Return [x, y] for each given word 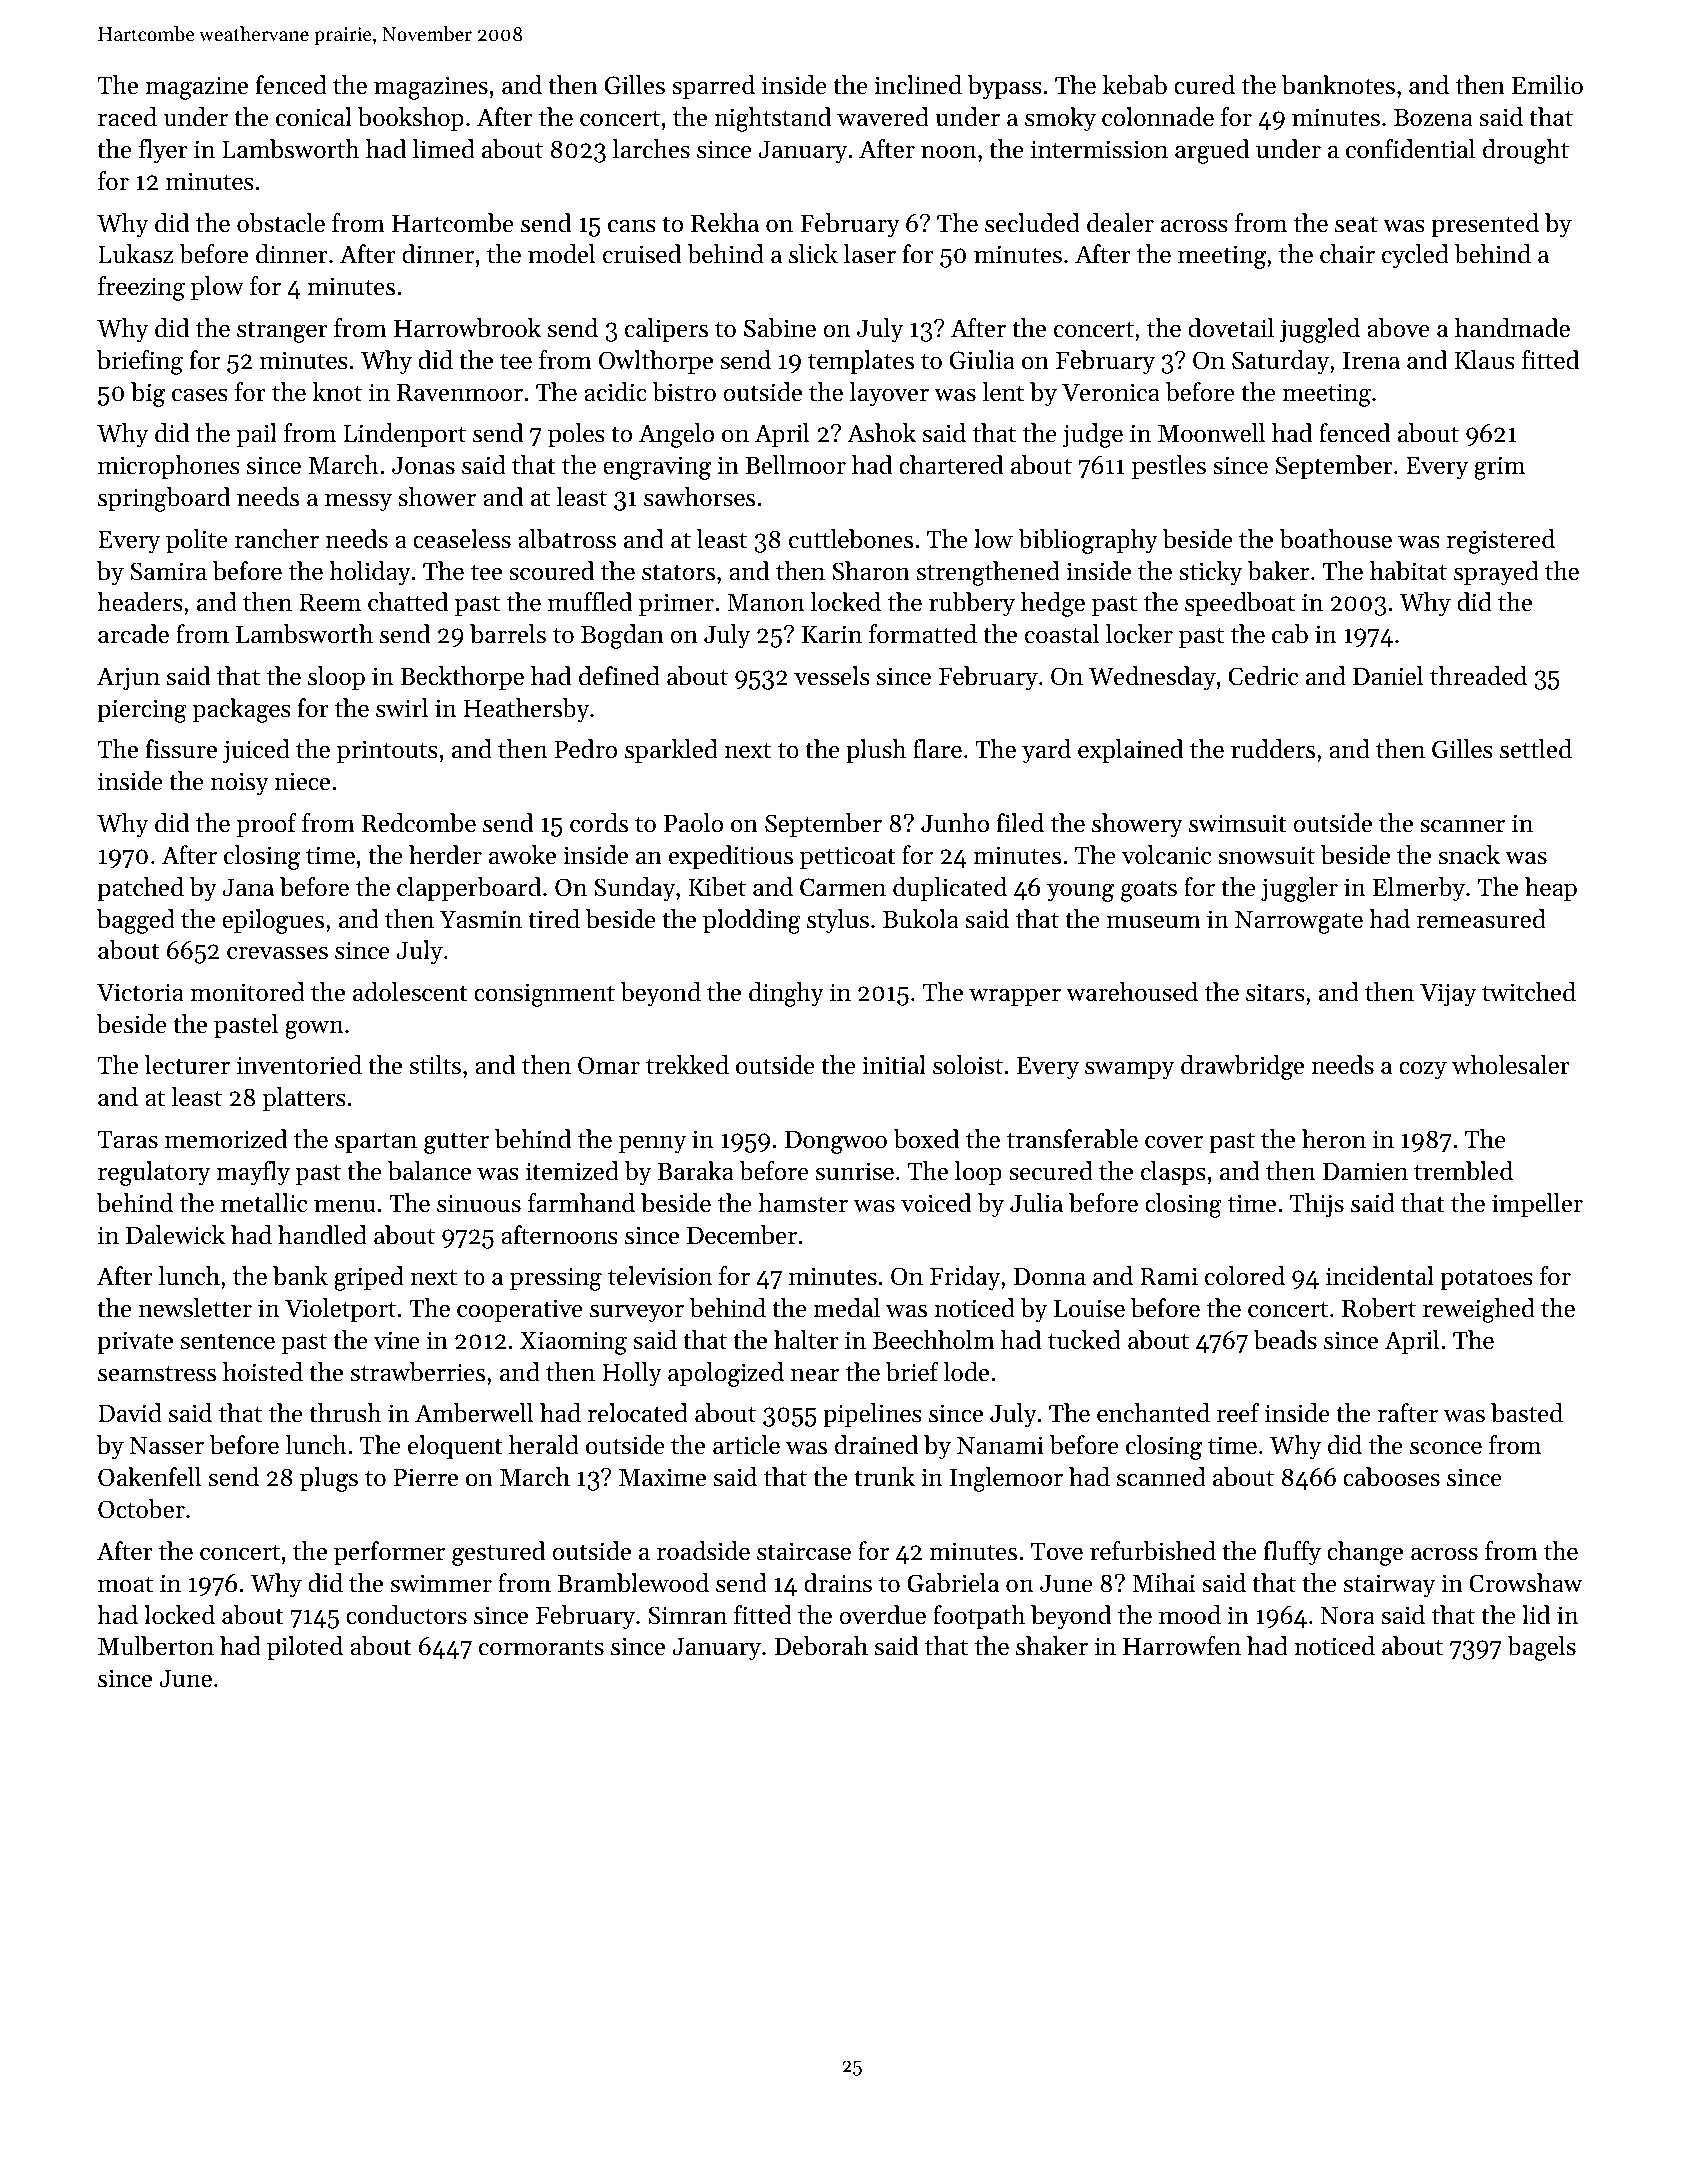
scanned [1161, 1477]
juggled [1320, 330]
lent [1003, 392]
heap [1551, 889]
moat [125, 1584]
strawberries [418, 1372]
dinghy [786, 994]
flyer [163, 151]
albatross [567, 539]
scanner [1462, 826]
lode [966, 1372]
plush [876, 751]
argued [1212, 151]
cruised [642, 254]
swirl [402, 708]
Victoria [140, 992]
